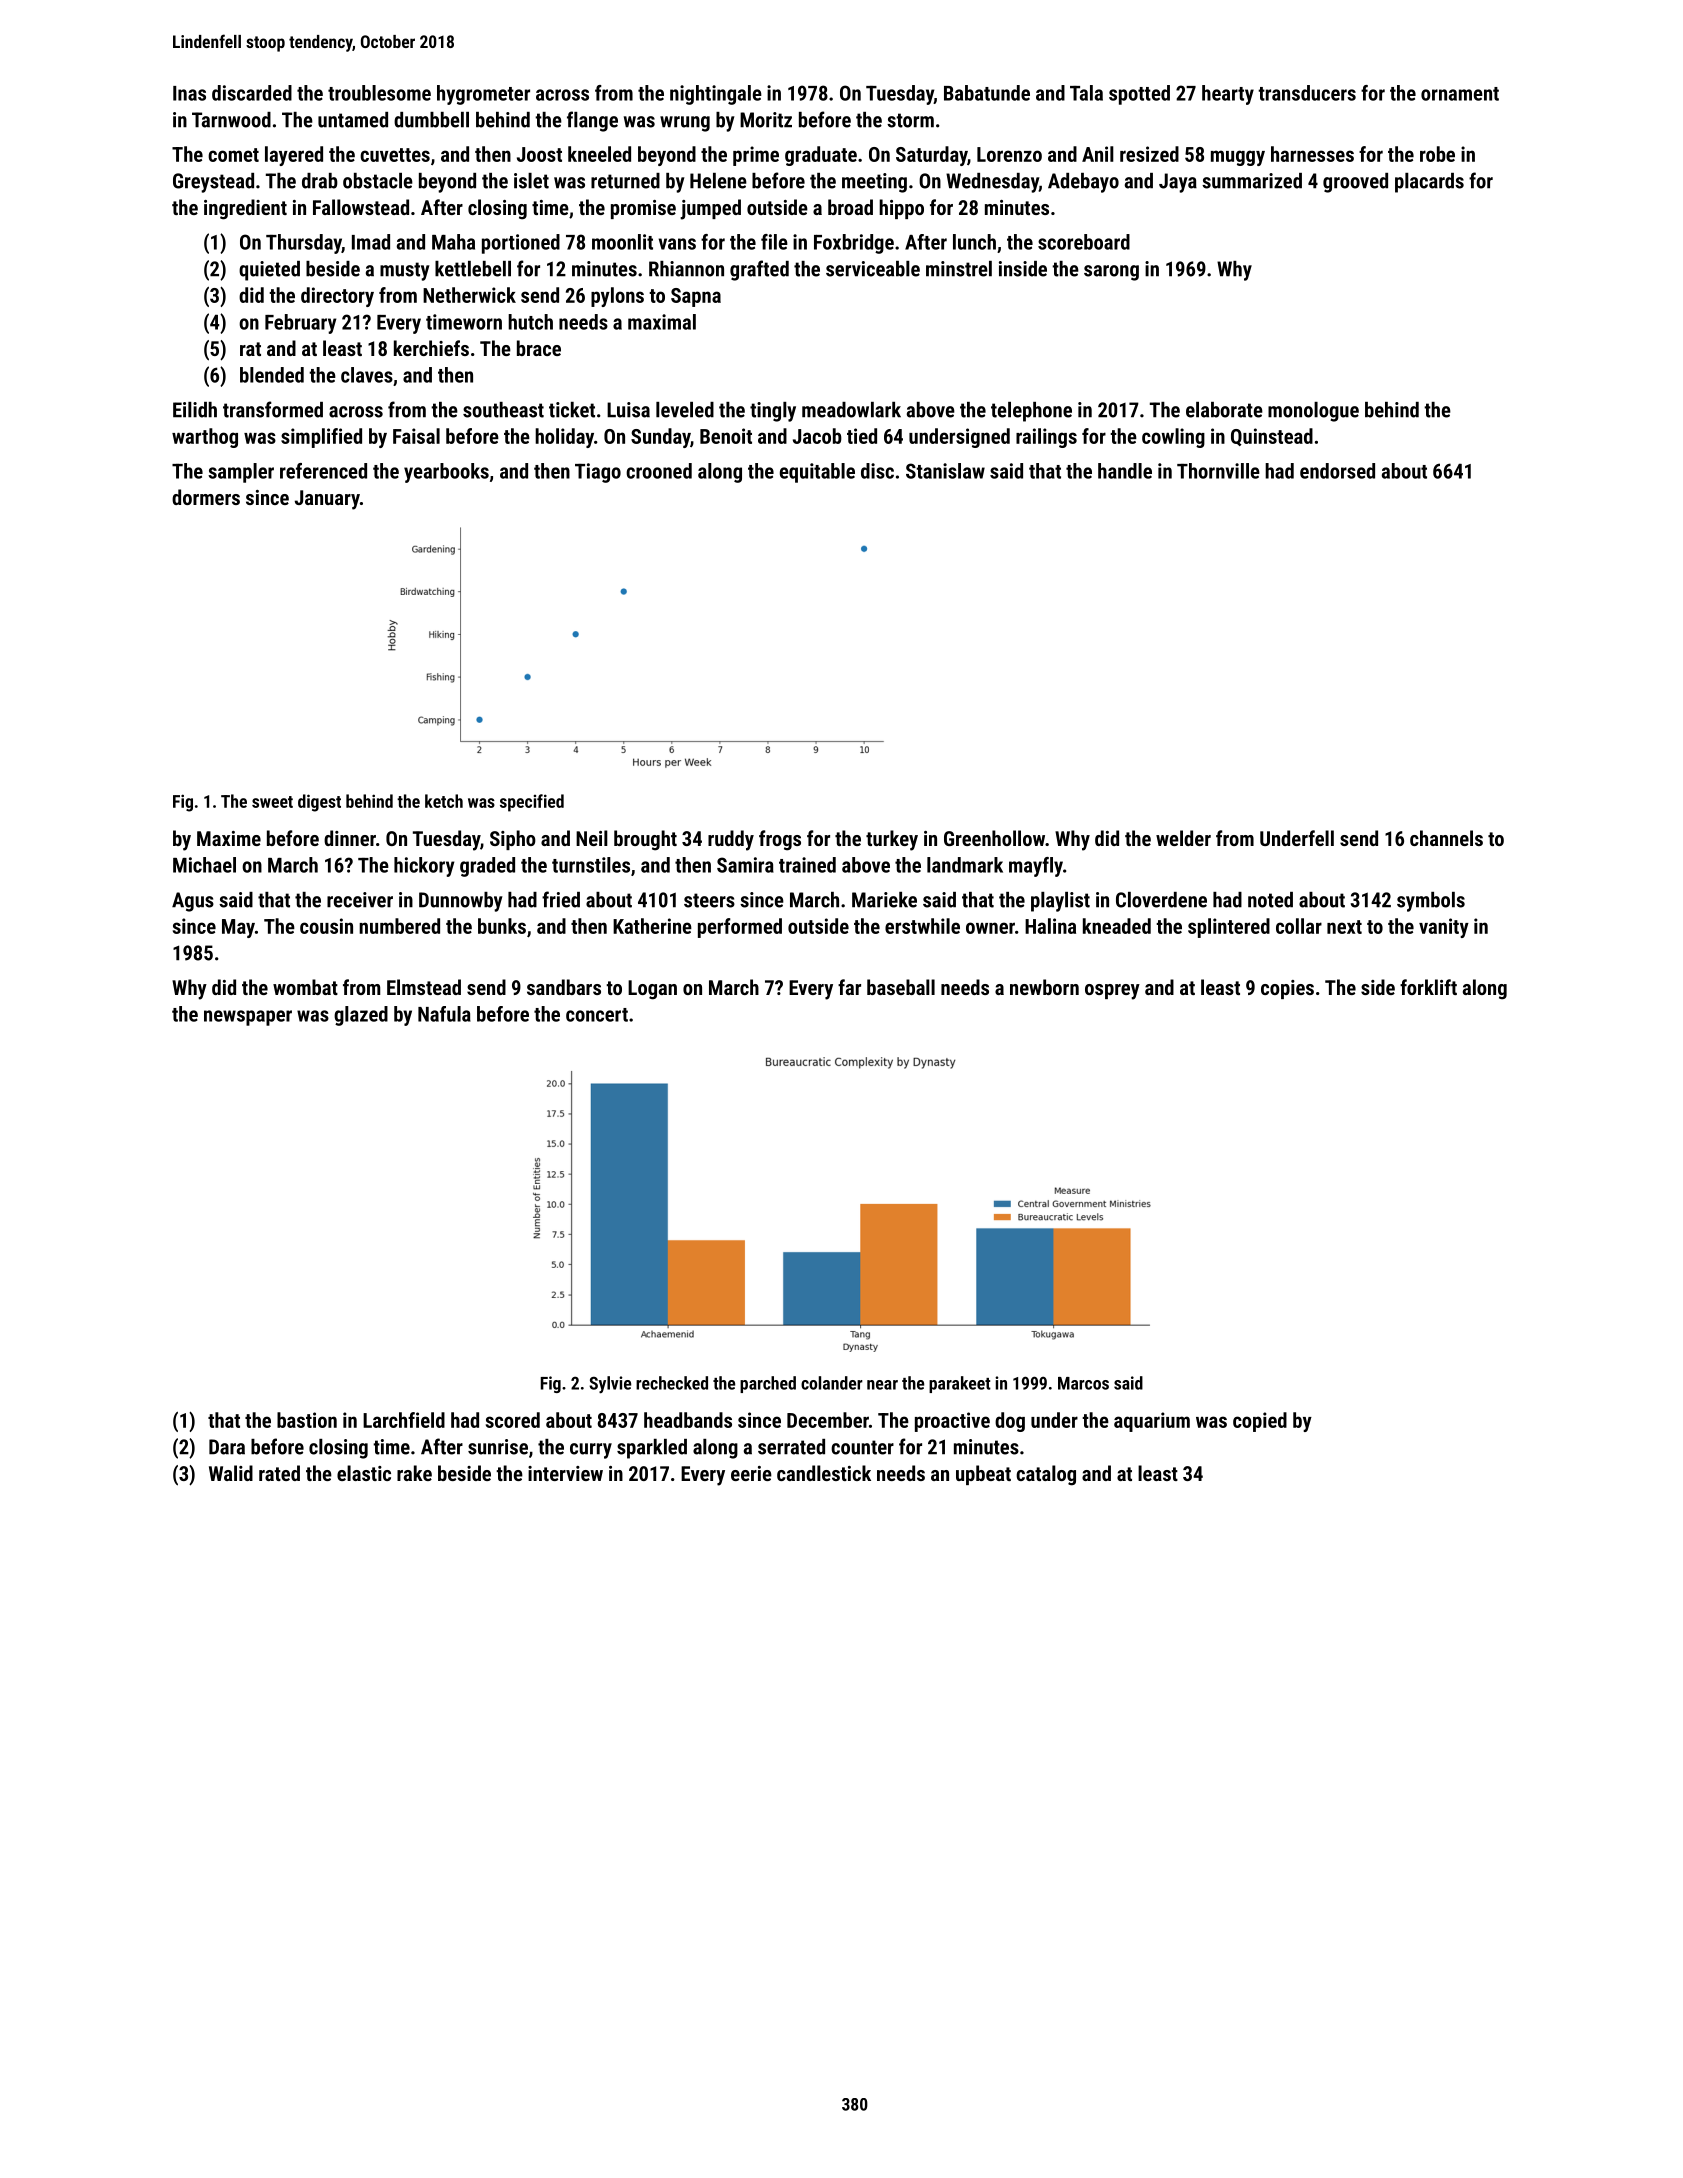  I want to click on eerie, so click(751, 1473).
